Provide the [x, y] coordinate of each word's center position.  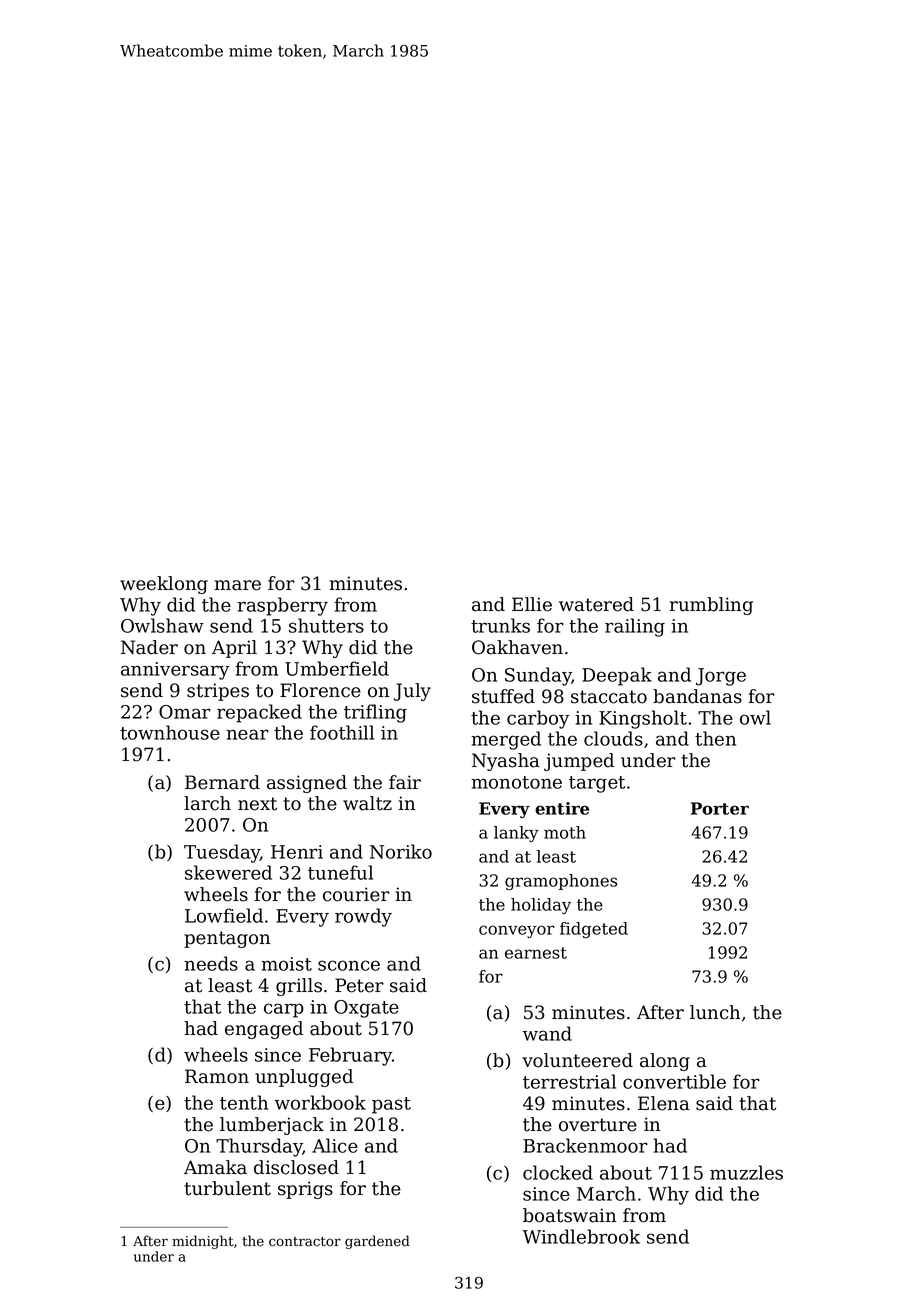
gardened [377, 1242]
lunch [715, 1012]
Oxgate [366, 1009]
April [234, 649]
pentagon [227, 939]
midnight [203, 1242]
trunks [500, 625]
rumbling [711, 606]
